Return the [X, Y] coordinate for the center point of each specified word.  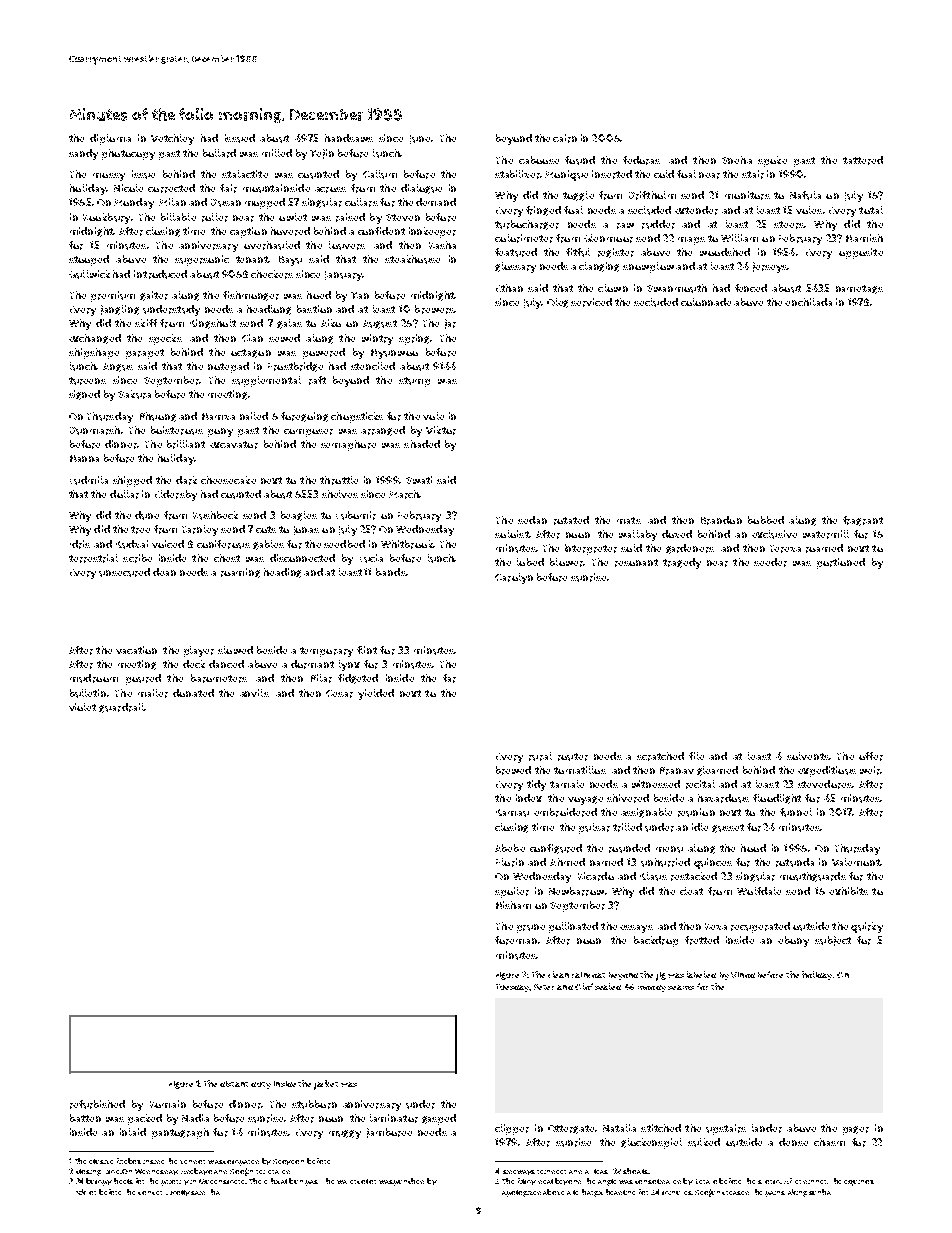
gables [268, 545]
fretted [702, 940]
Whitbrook [407, 544]
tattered [863, 160]
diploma [110, 139]
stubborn [314, 1104]
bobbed [766, 520]
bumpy [99, 1182]
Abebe [510, 848]
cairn [565, 138]
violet [82, 707]
